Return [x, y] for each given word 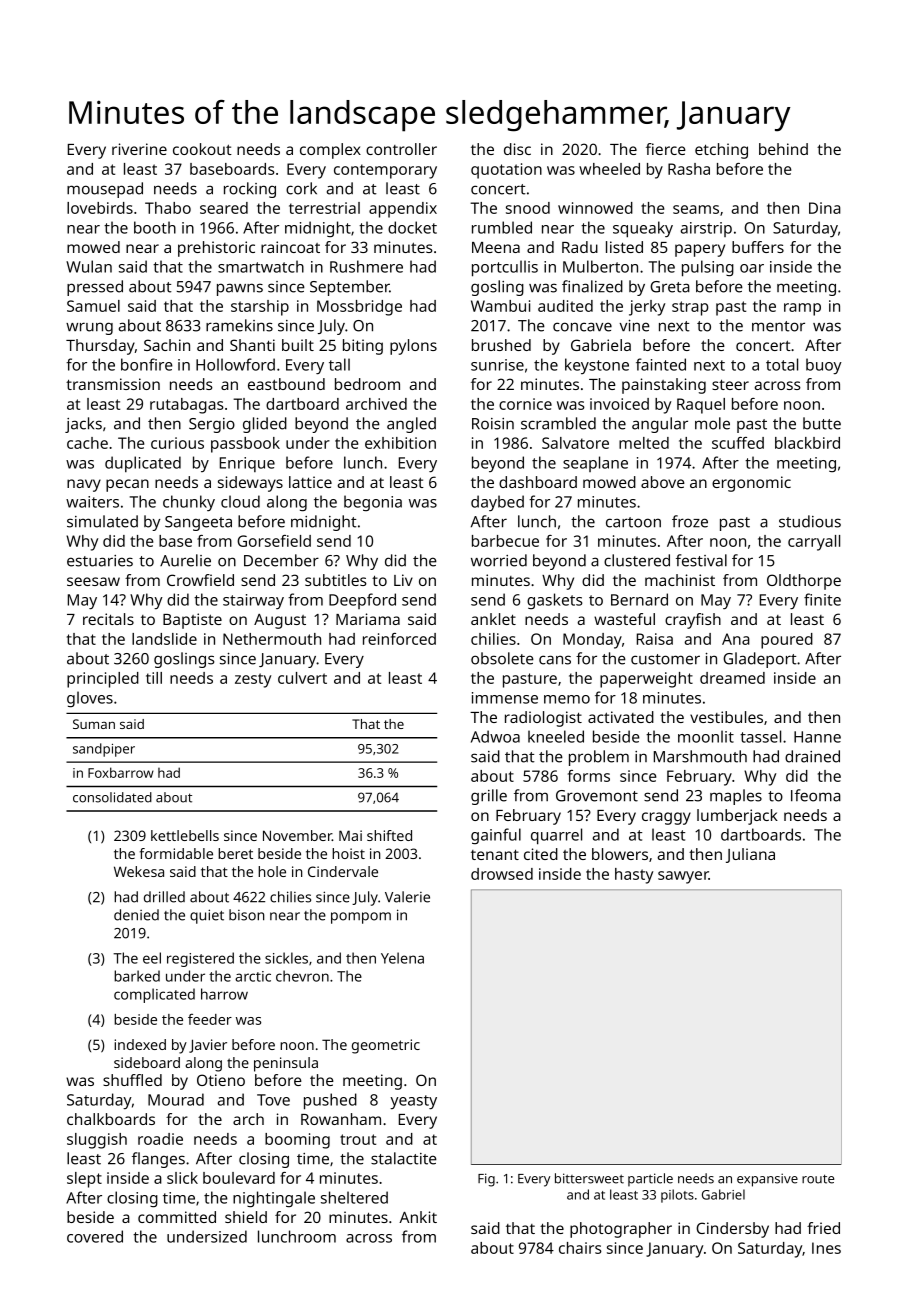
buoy [824, 366]
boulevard [239, 1178]
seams [696, 209]
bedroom [367, 384]
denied [136, 915]
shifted [389, 835]
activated [621, 717]
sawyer [683, 877]
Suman [94, 724]
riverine [139, 149]
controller [401, 149]
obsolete [502, 658]
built [298, 345]
